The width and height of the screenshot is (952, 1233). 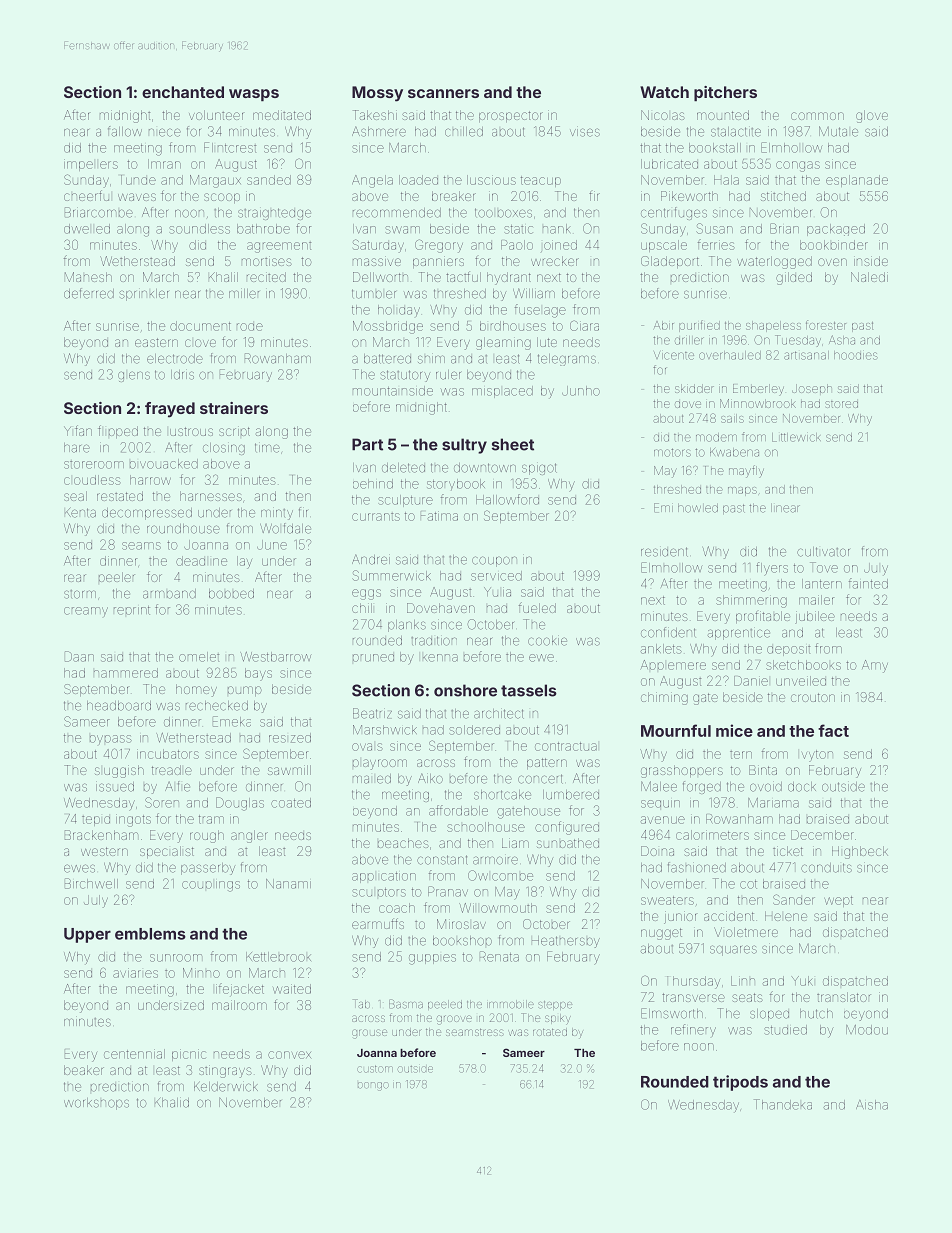 I want to click on stingrays, so click(x=225, y=1071).
